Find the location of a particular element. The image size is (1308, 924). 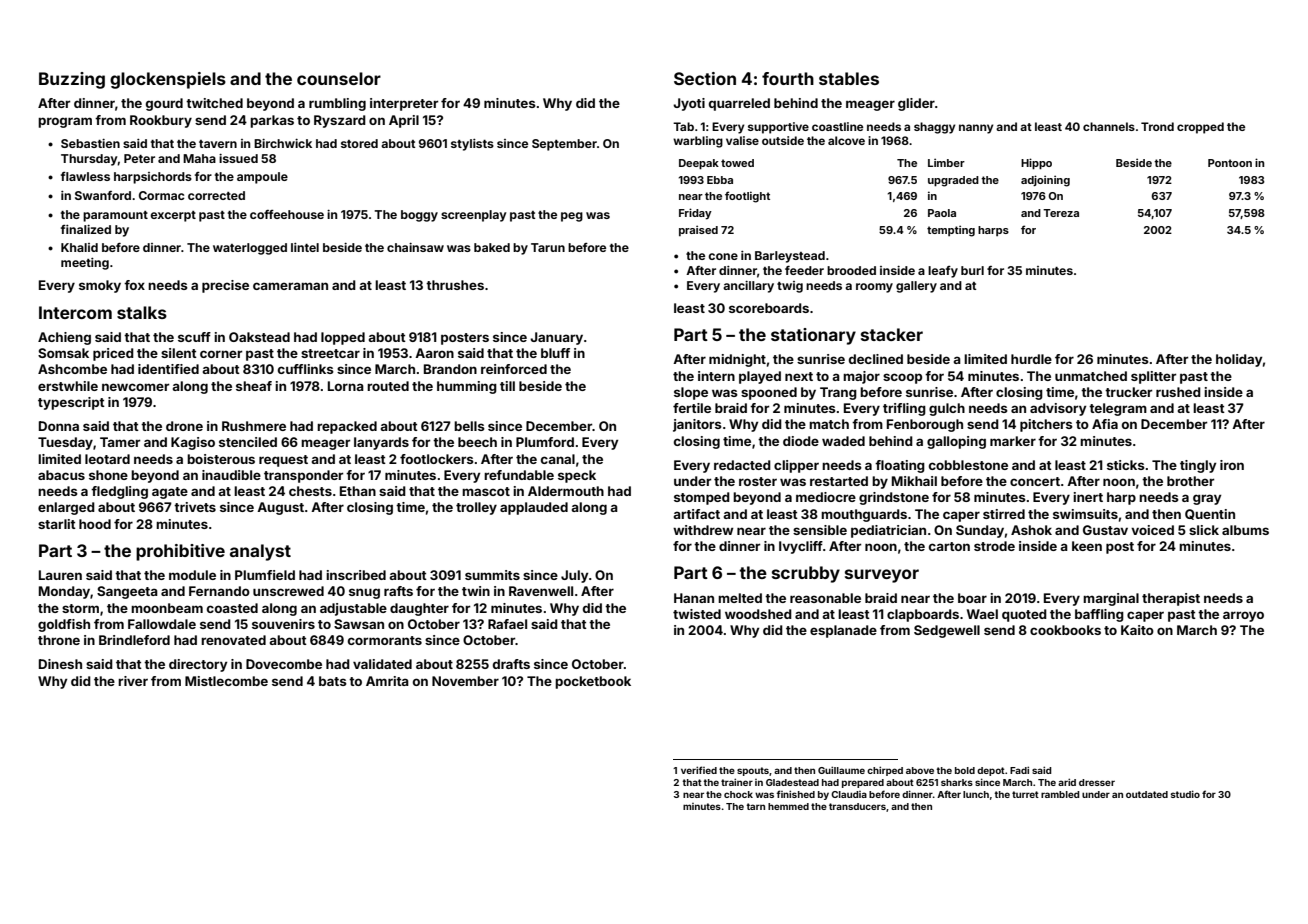

stables is located at coordinates (849, 78).
